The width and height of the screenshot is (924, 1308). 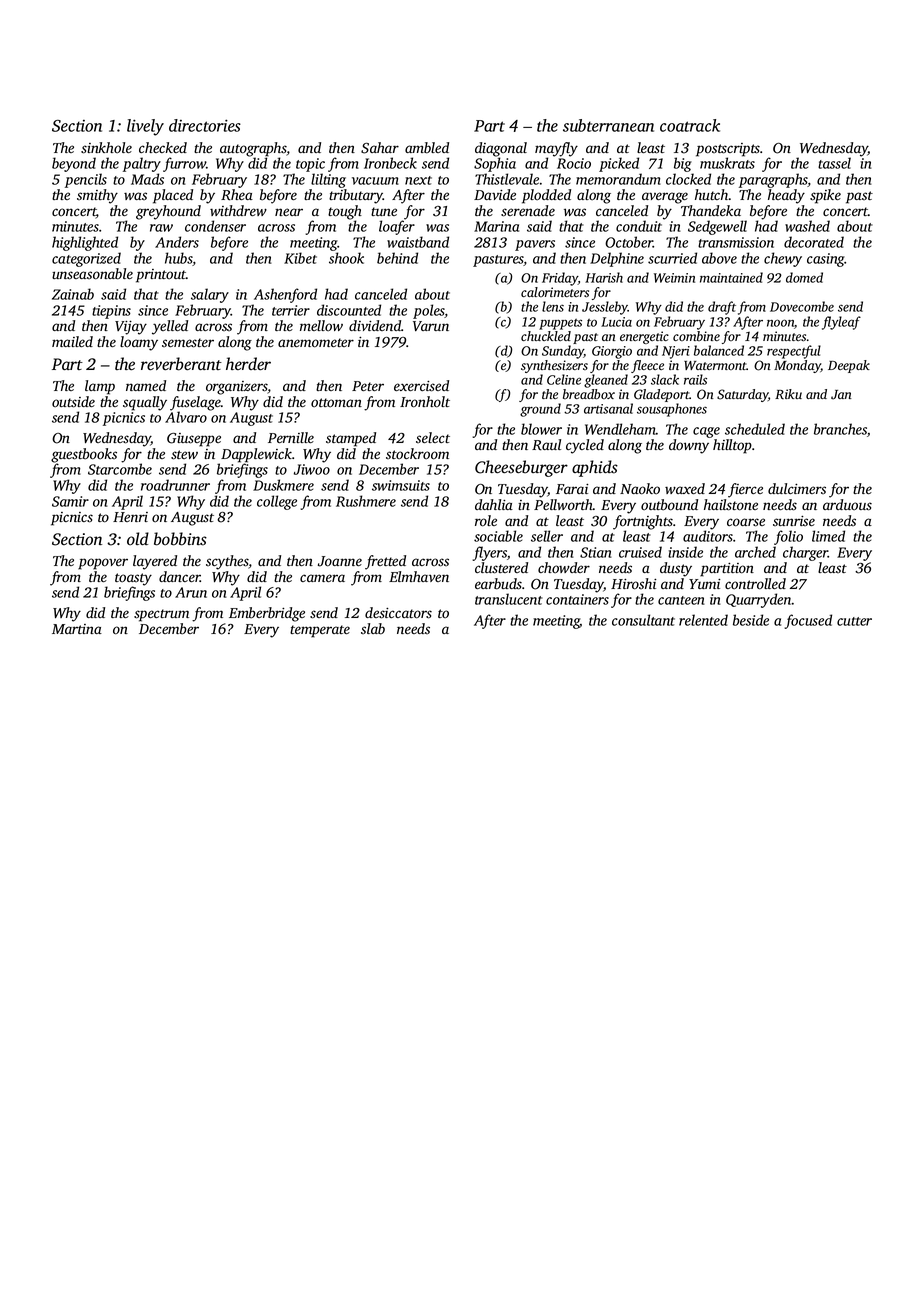 What do you see at coordinates (397, 258) in the screenshot?
I see `behind` at bounding box center [397, 258].
